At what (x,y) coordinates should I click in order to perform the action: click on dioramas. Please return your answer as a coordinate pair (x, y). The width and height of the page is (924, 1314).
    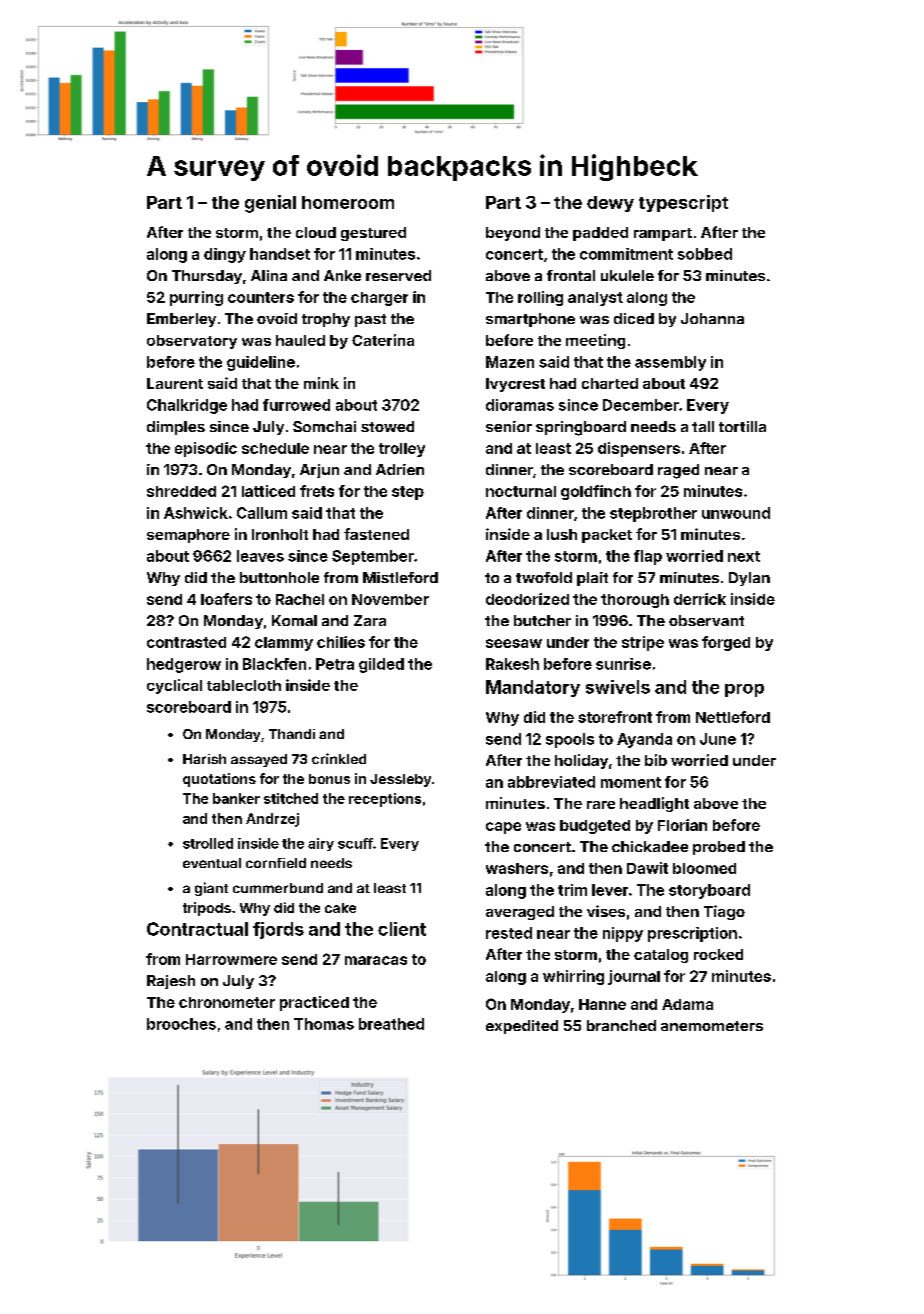
    Looking at the image, I should click on (520, 405).
